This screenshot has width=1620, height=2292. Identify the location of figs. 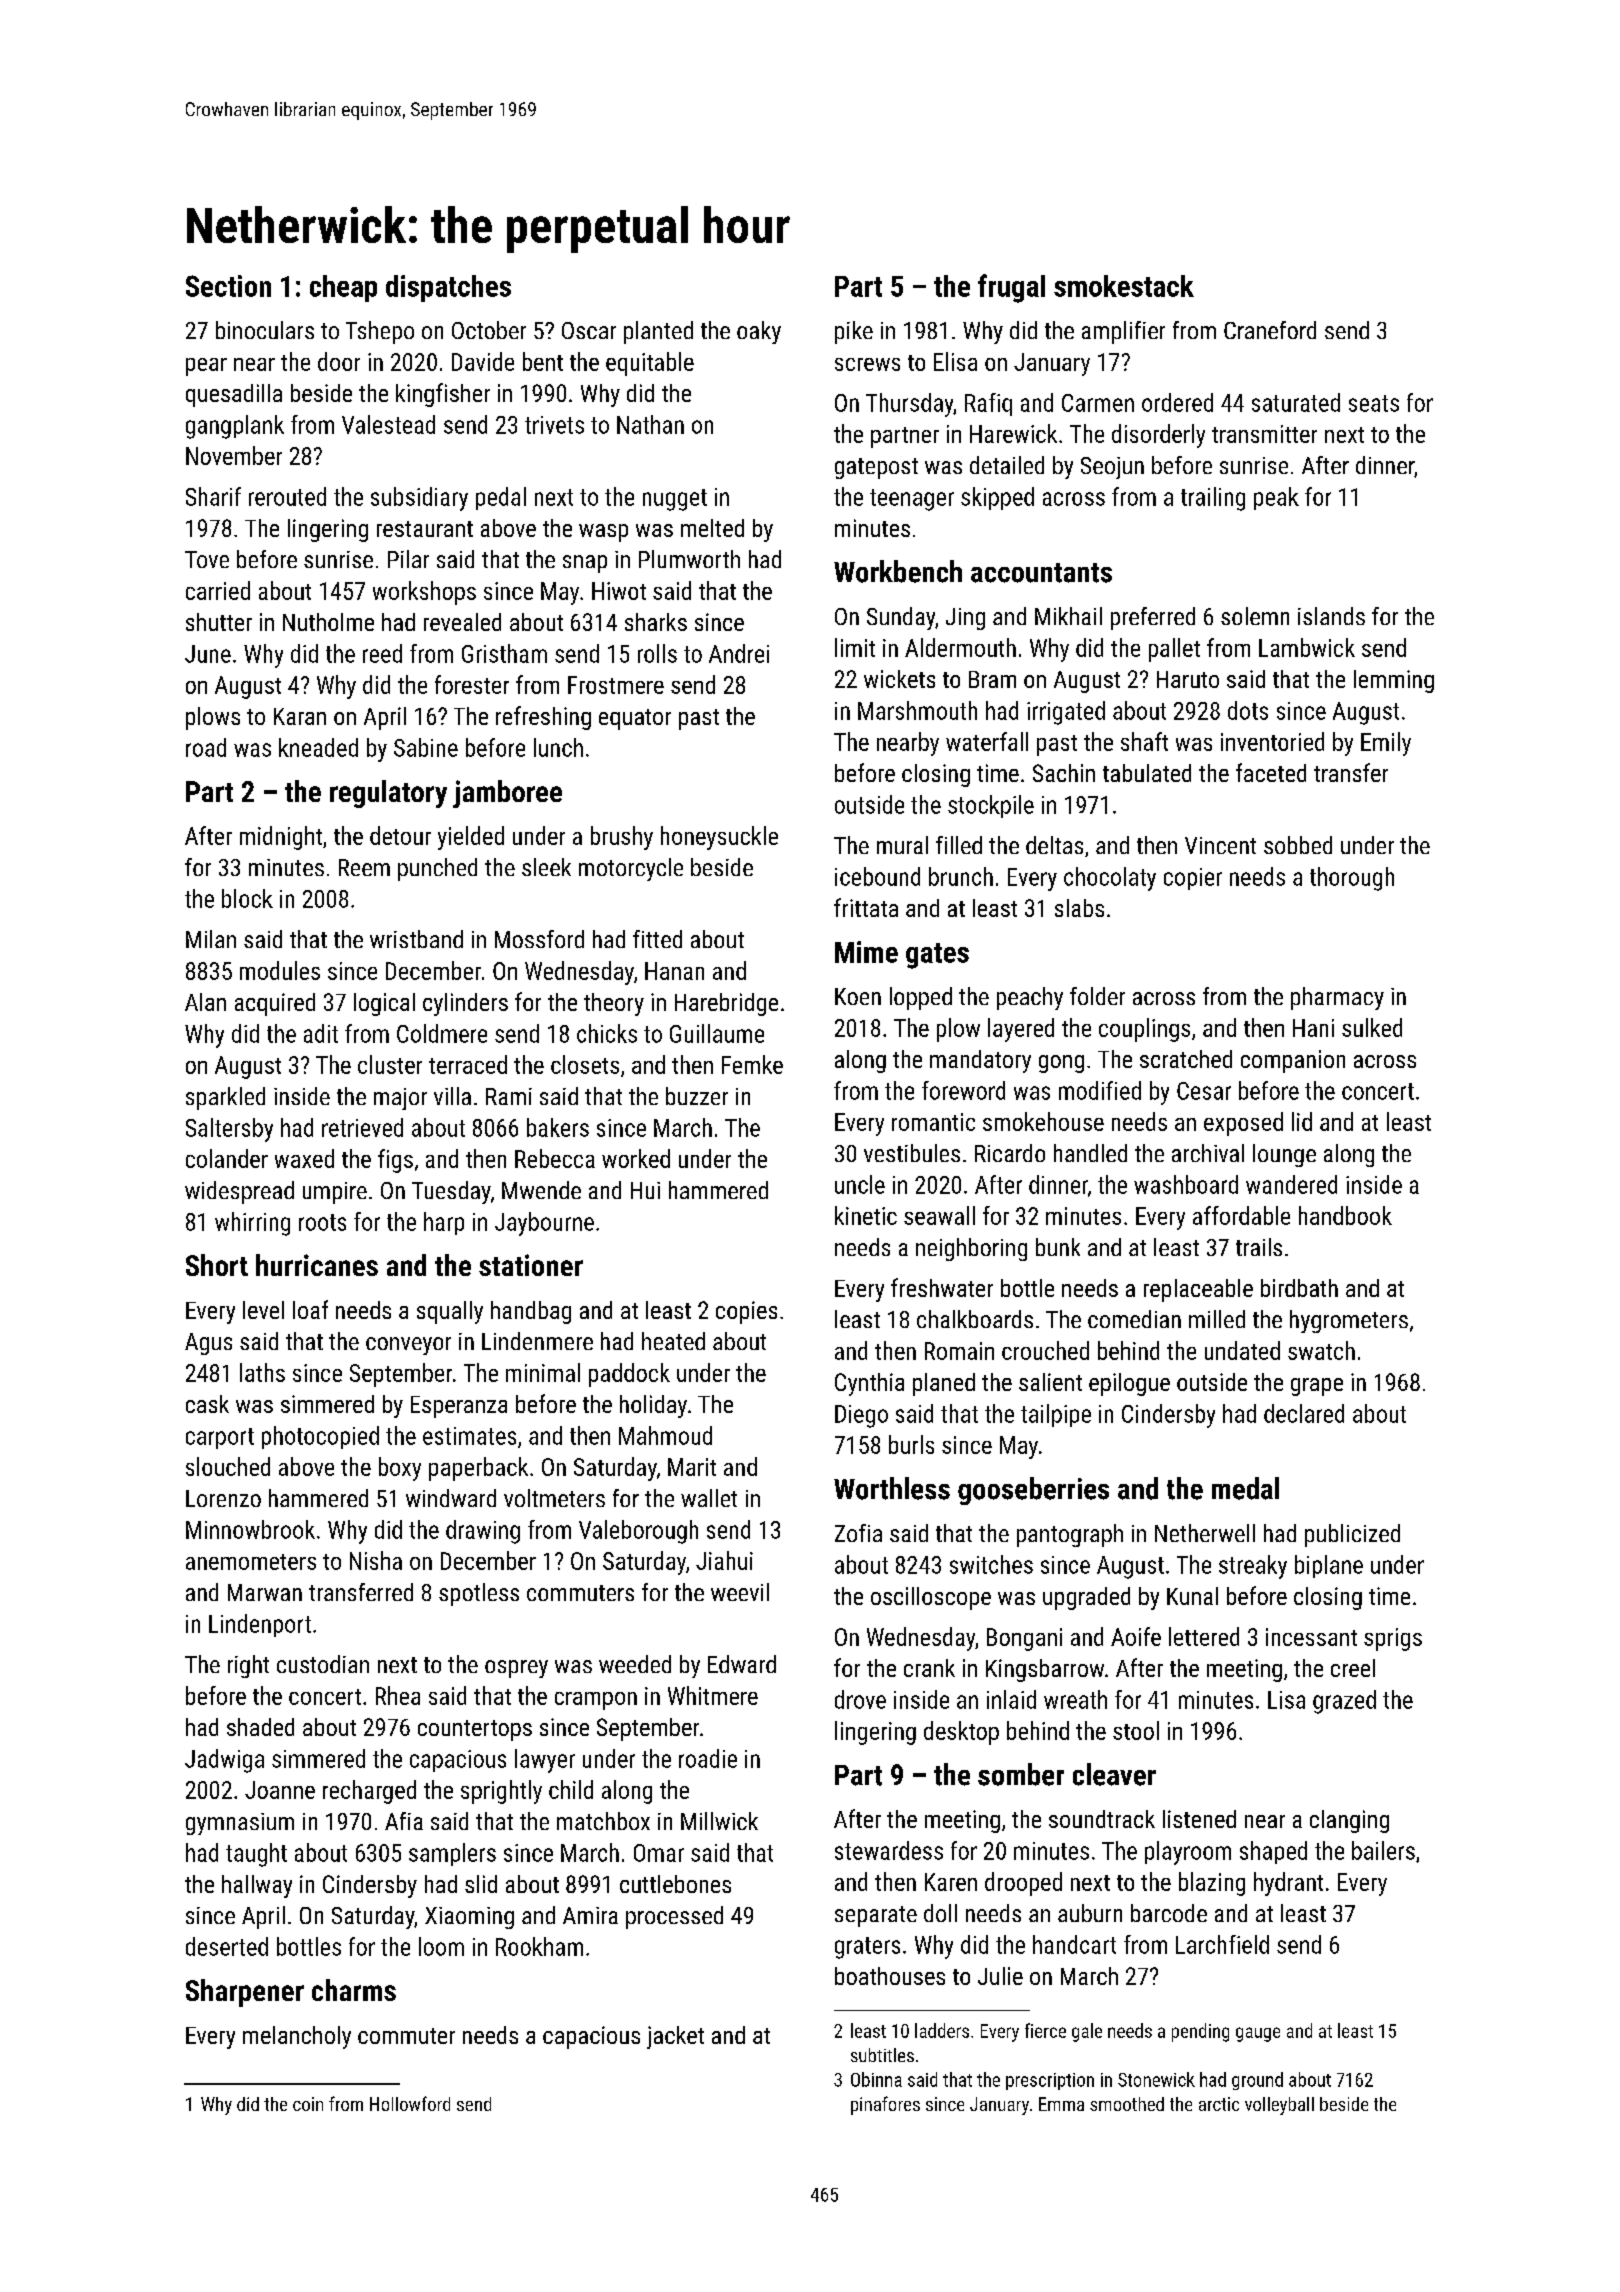
(395, 1161).
